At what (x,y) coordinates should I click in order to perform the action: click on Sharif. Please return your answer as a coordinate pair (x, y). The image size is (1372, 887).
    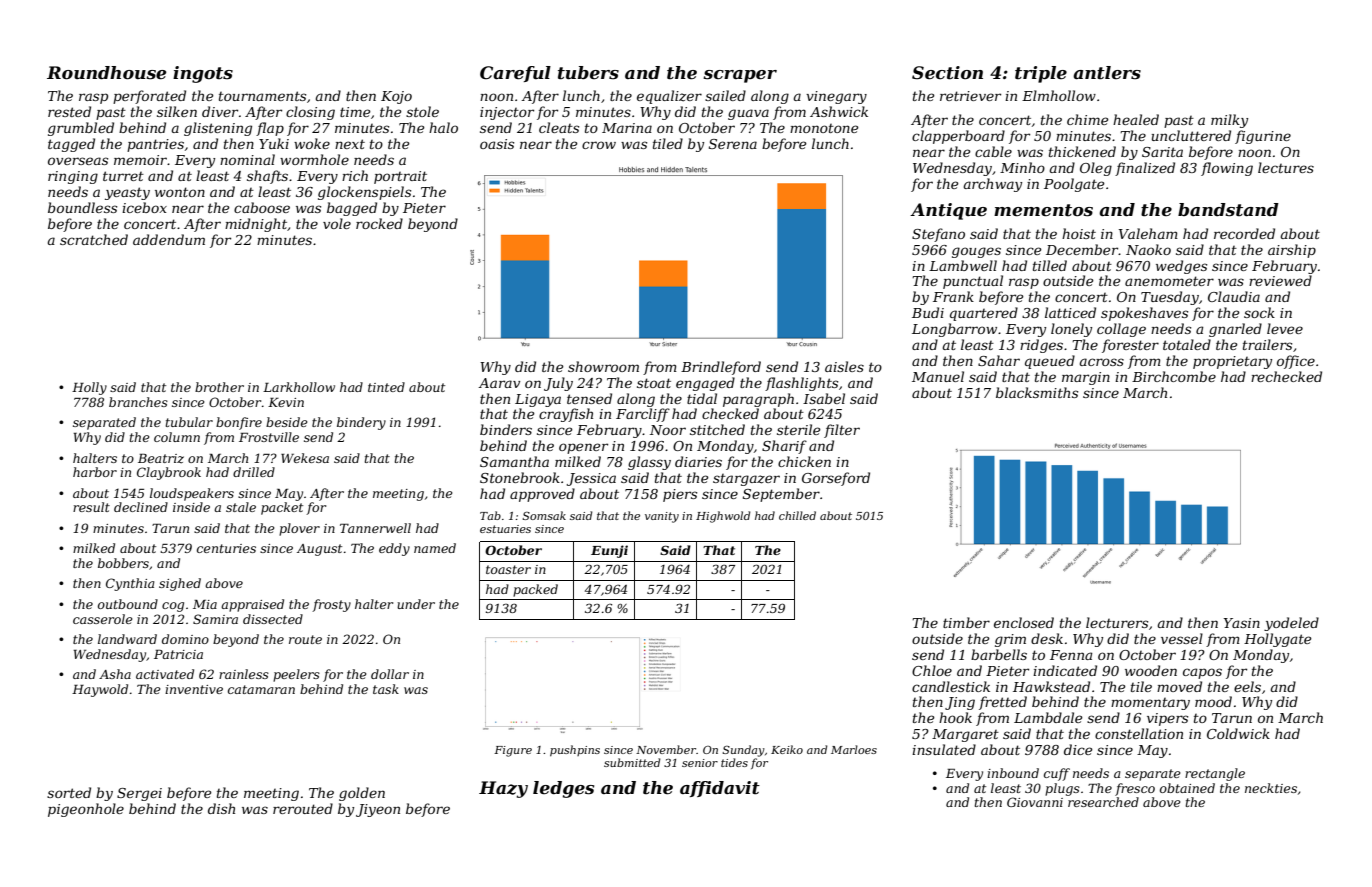
    Looking at the image, I should click on (784, 447).
